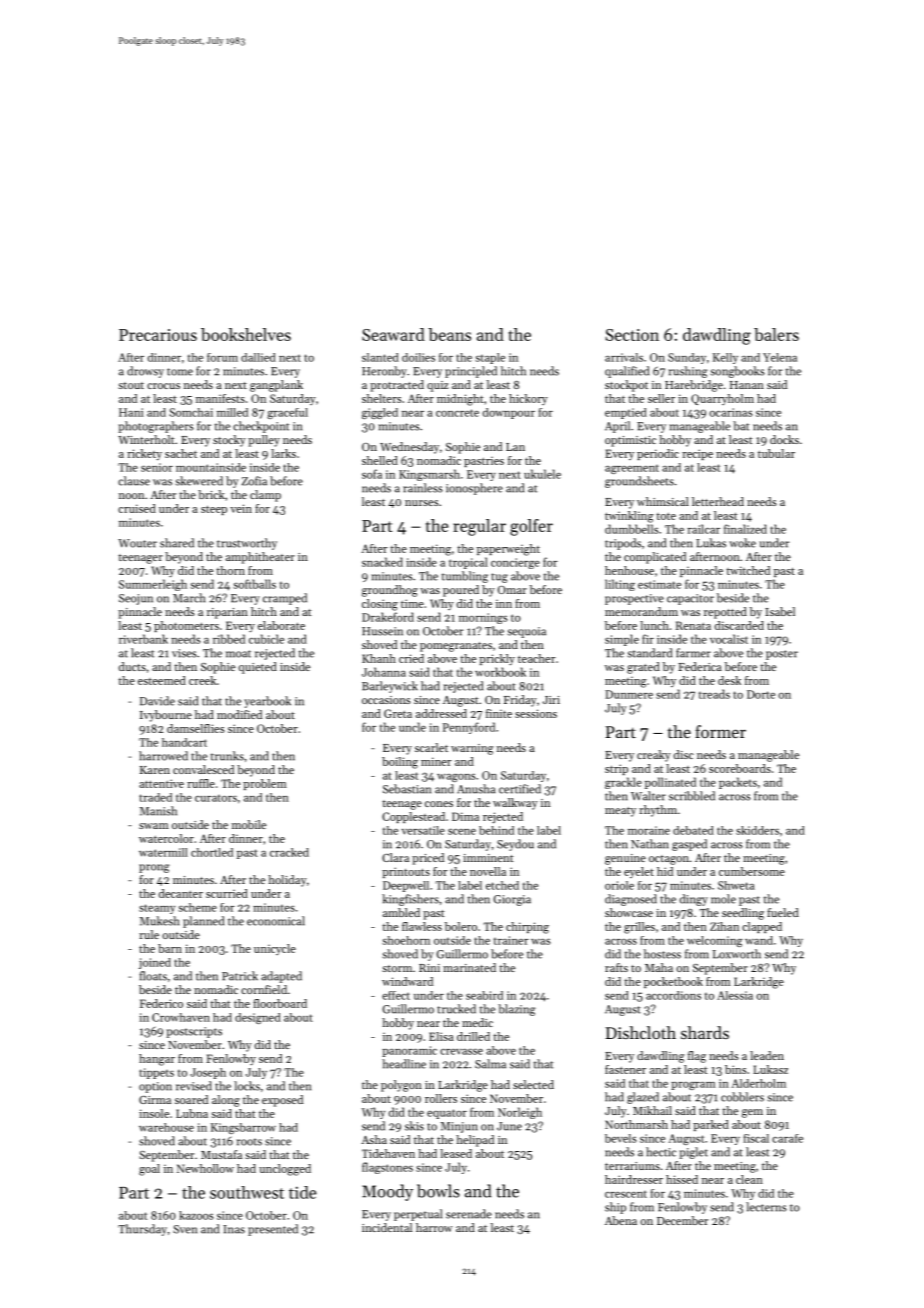  Describe the element at coordinates (520, 789) in the document. I see `certified` at that location.
